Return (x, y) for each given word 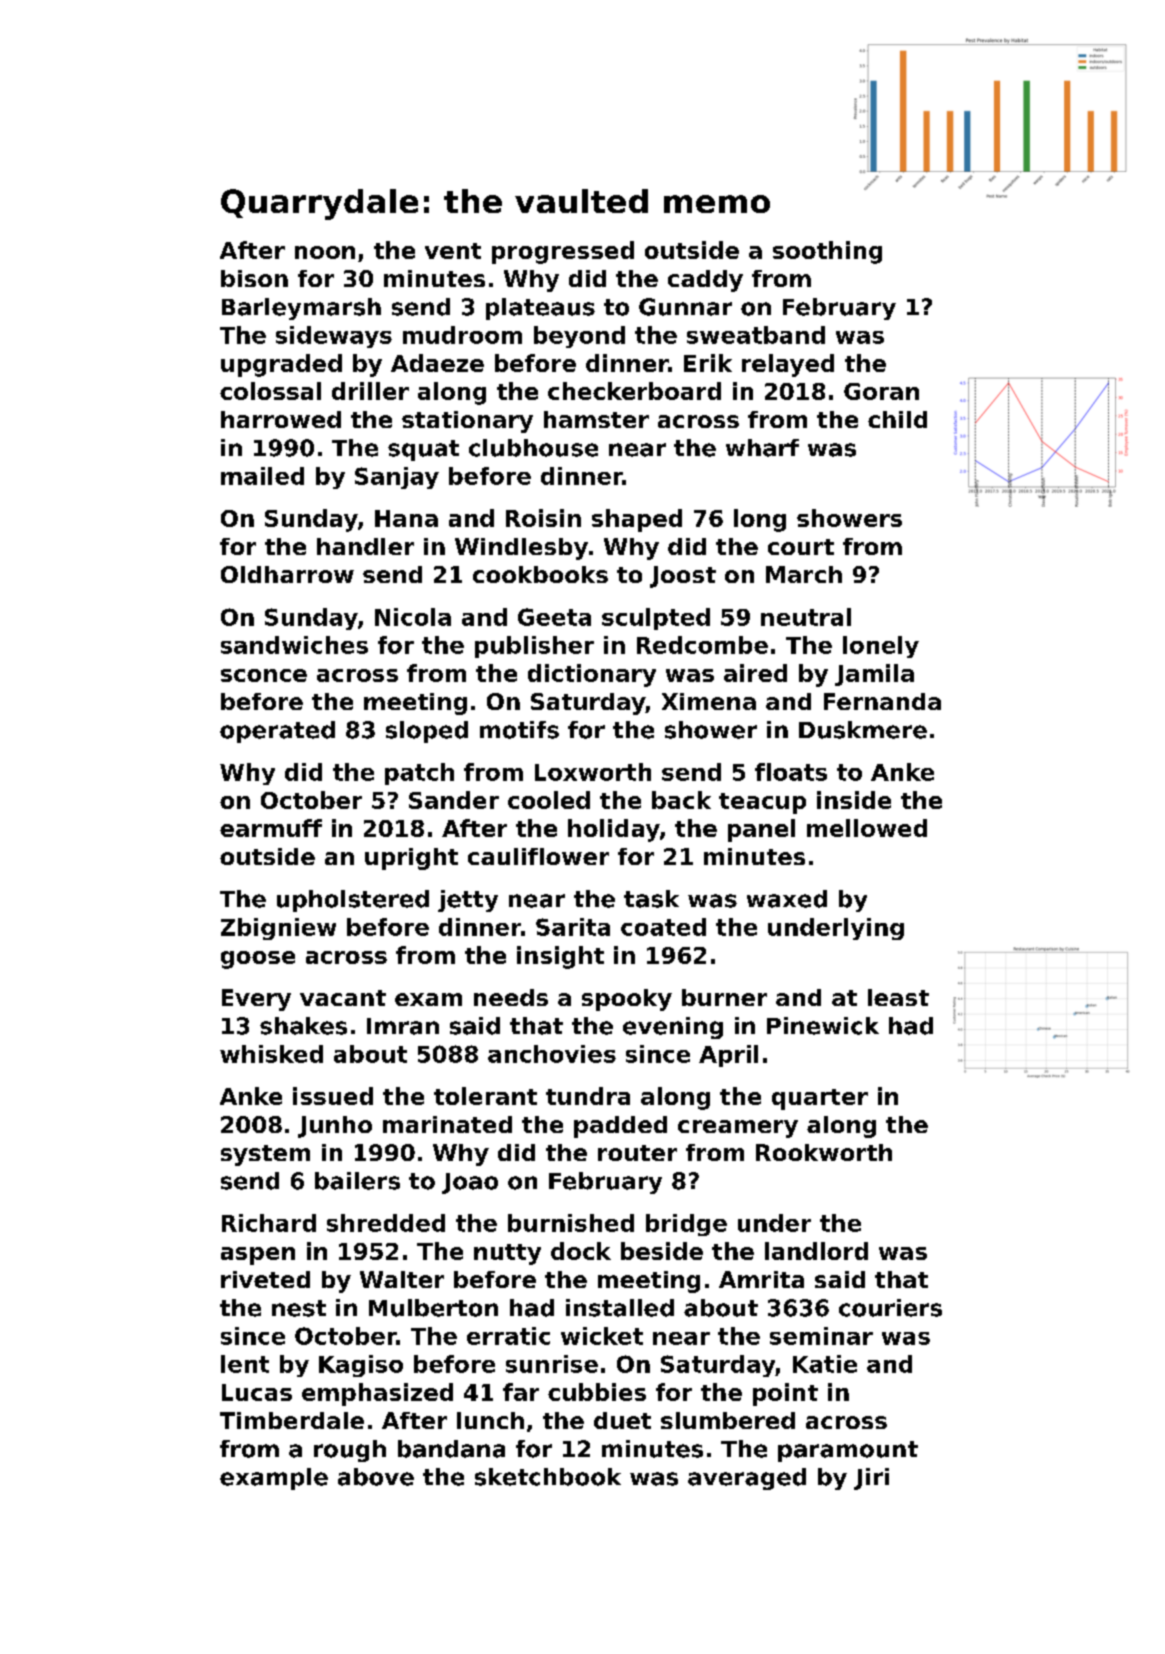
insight (560, 957)
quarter (820, 1099)
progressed (563, 252)
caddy (705, 281)
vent (453, 251)
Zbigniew (278, 929)
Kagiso (361, 1366)
